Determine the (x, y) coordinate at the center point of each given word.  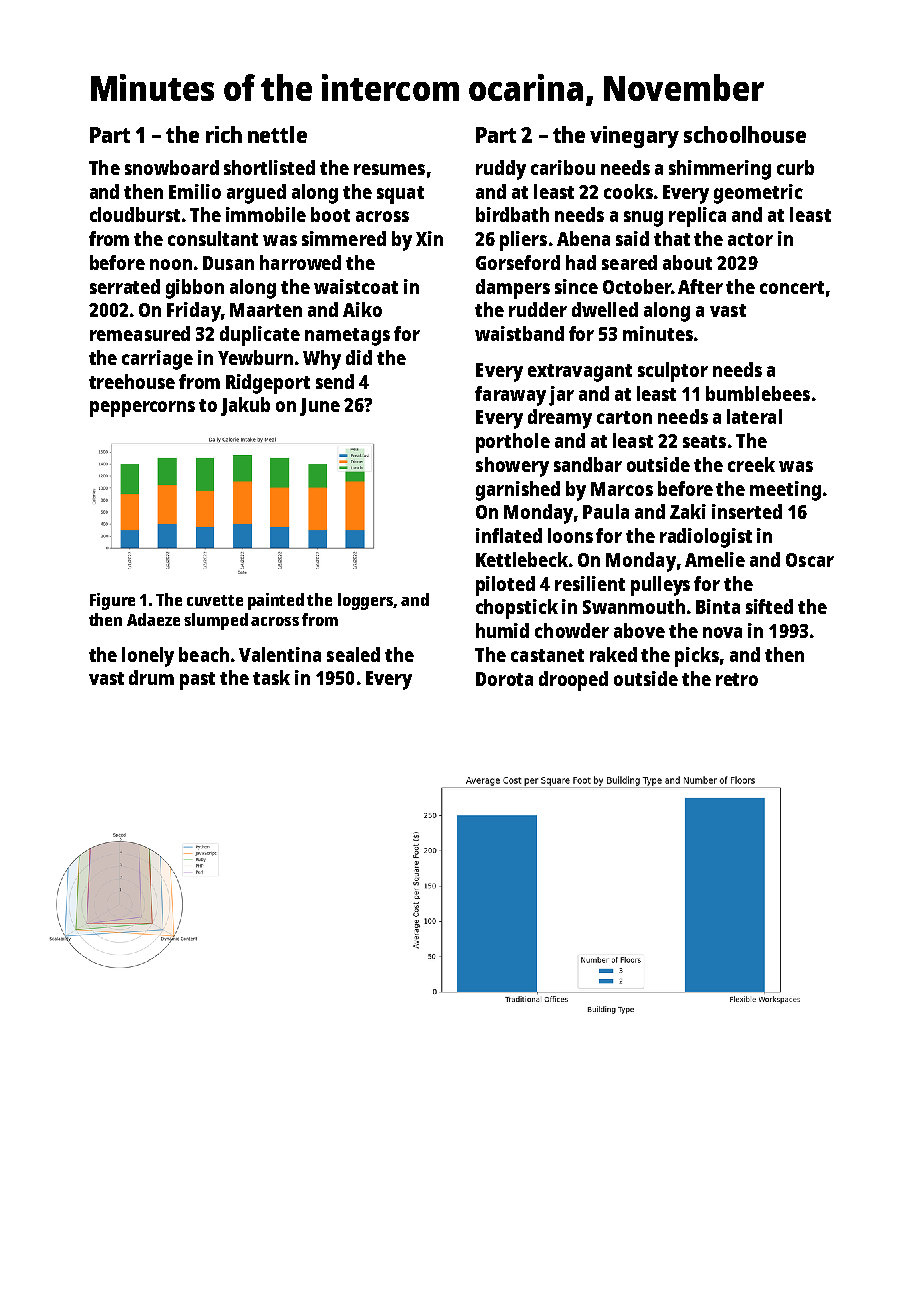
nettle (277, 134)
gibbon (195, 289)
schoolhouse (745, 134)
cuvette (215, 600)
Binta (718, 606)
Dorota (504, 679)
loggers (365, 601)
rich (224, 134)
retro (737, 679)
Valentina (280, 654)
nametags (347, 337)
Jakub (245, 406)
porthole (513, 443)
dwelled (605, 309)
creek (751, 464)
